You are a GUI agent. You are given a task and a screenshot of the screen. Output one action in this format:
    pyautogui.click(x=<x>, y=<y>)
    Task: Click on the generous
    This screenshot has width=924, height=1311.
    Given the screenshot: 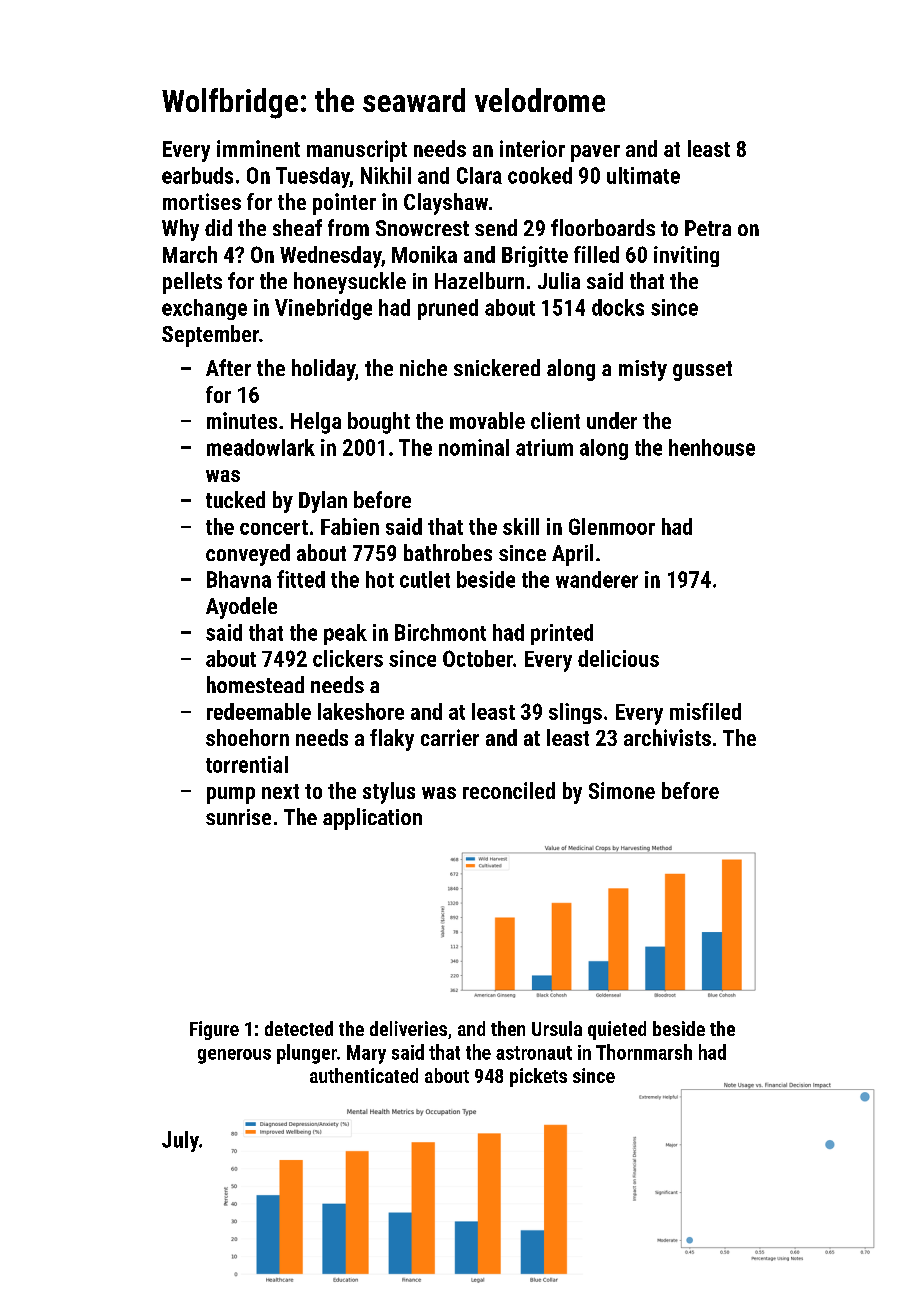 What is the action you would take?
    pyautogui.click(x=234, y=1056)
